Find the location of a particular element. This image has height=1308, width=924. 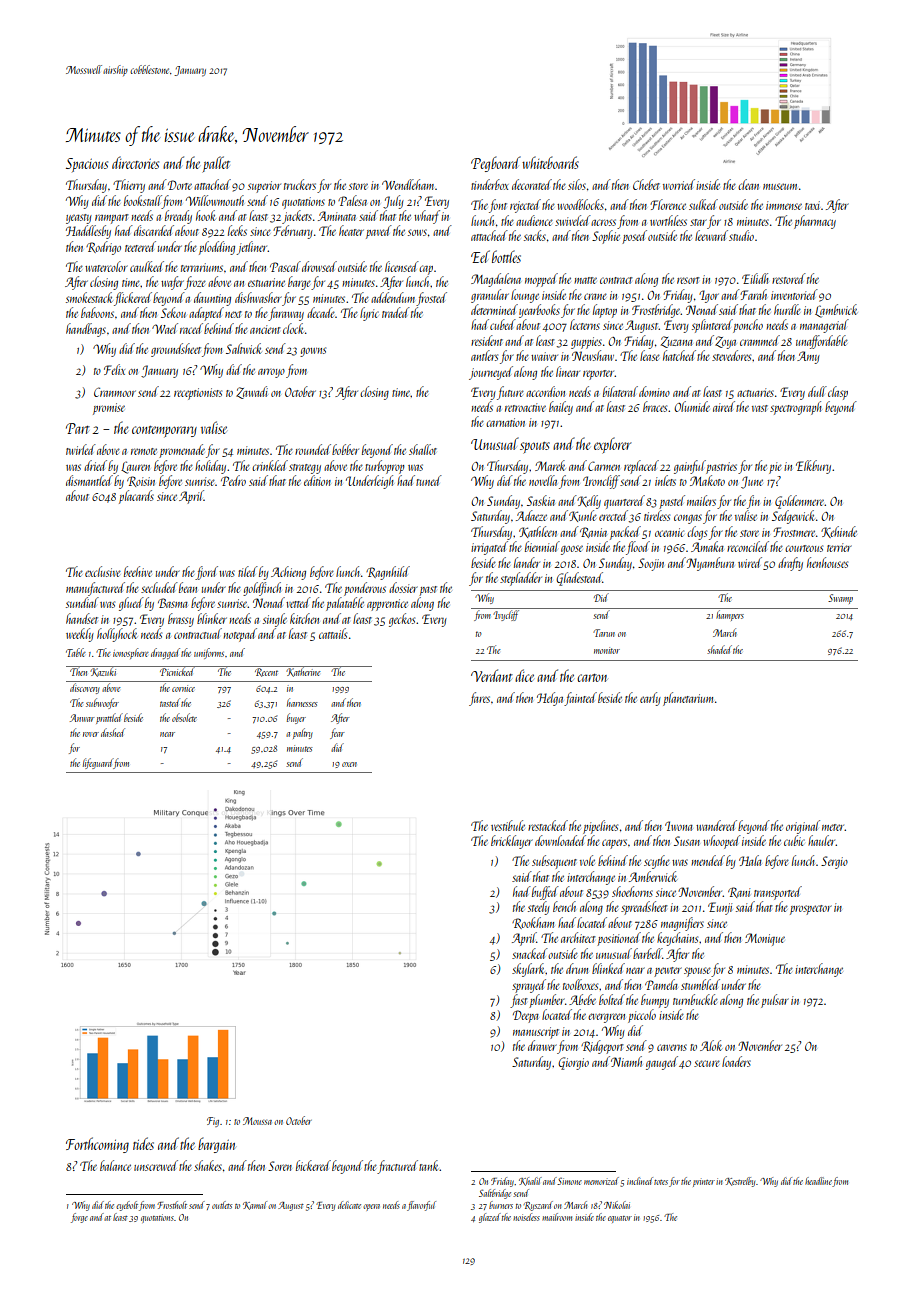

skylark is located at coordinates (529, 970).
